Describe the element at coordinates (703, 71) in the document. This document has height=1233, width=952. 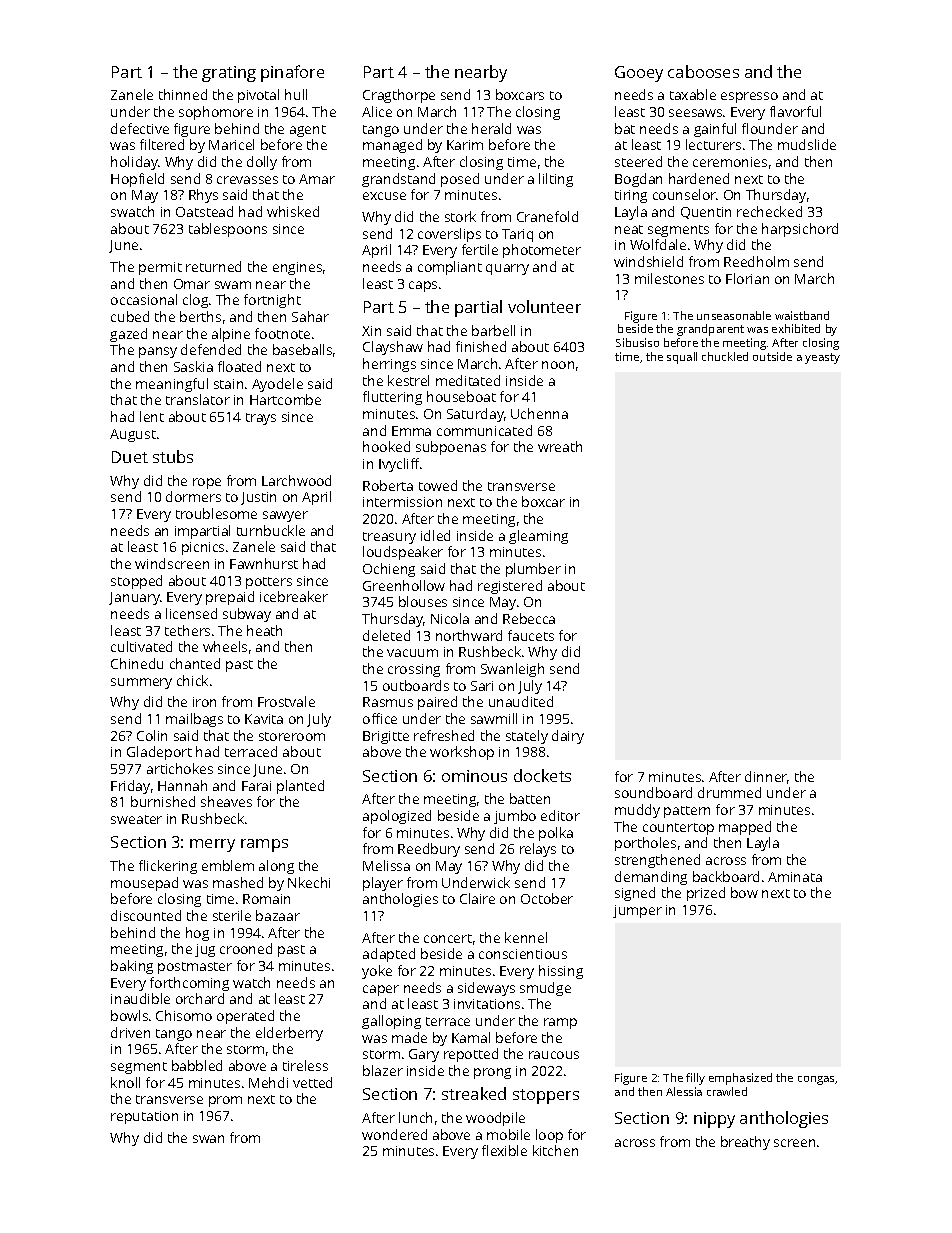
I see `cabooses` at that location.
